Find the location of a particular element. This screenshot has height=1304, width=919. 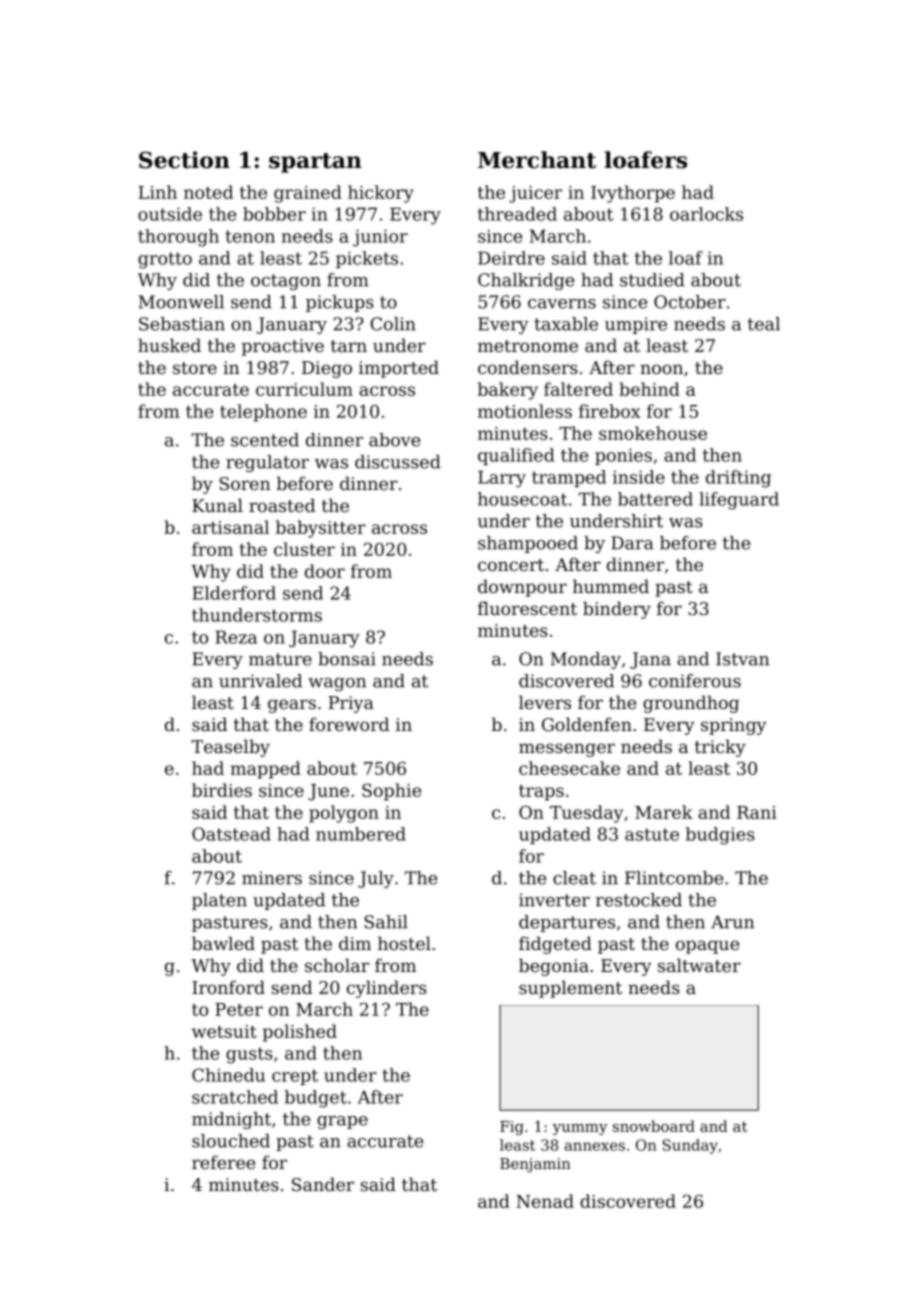

spartan is located at coordinates (315, 163).
